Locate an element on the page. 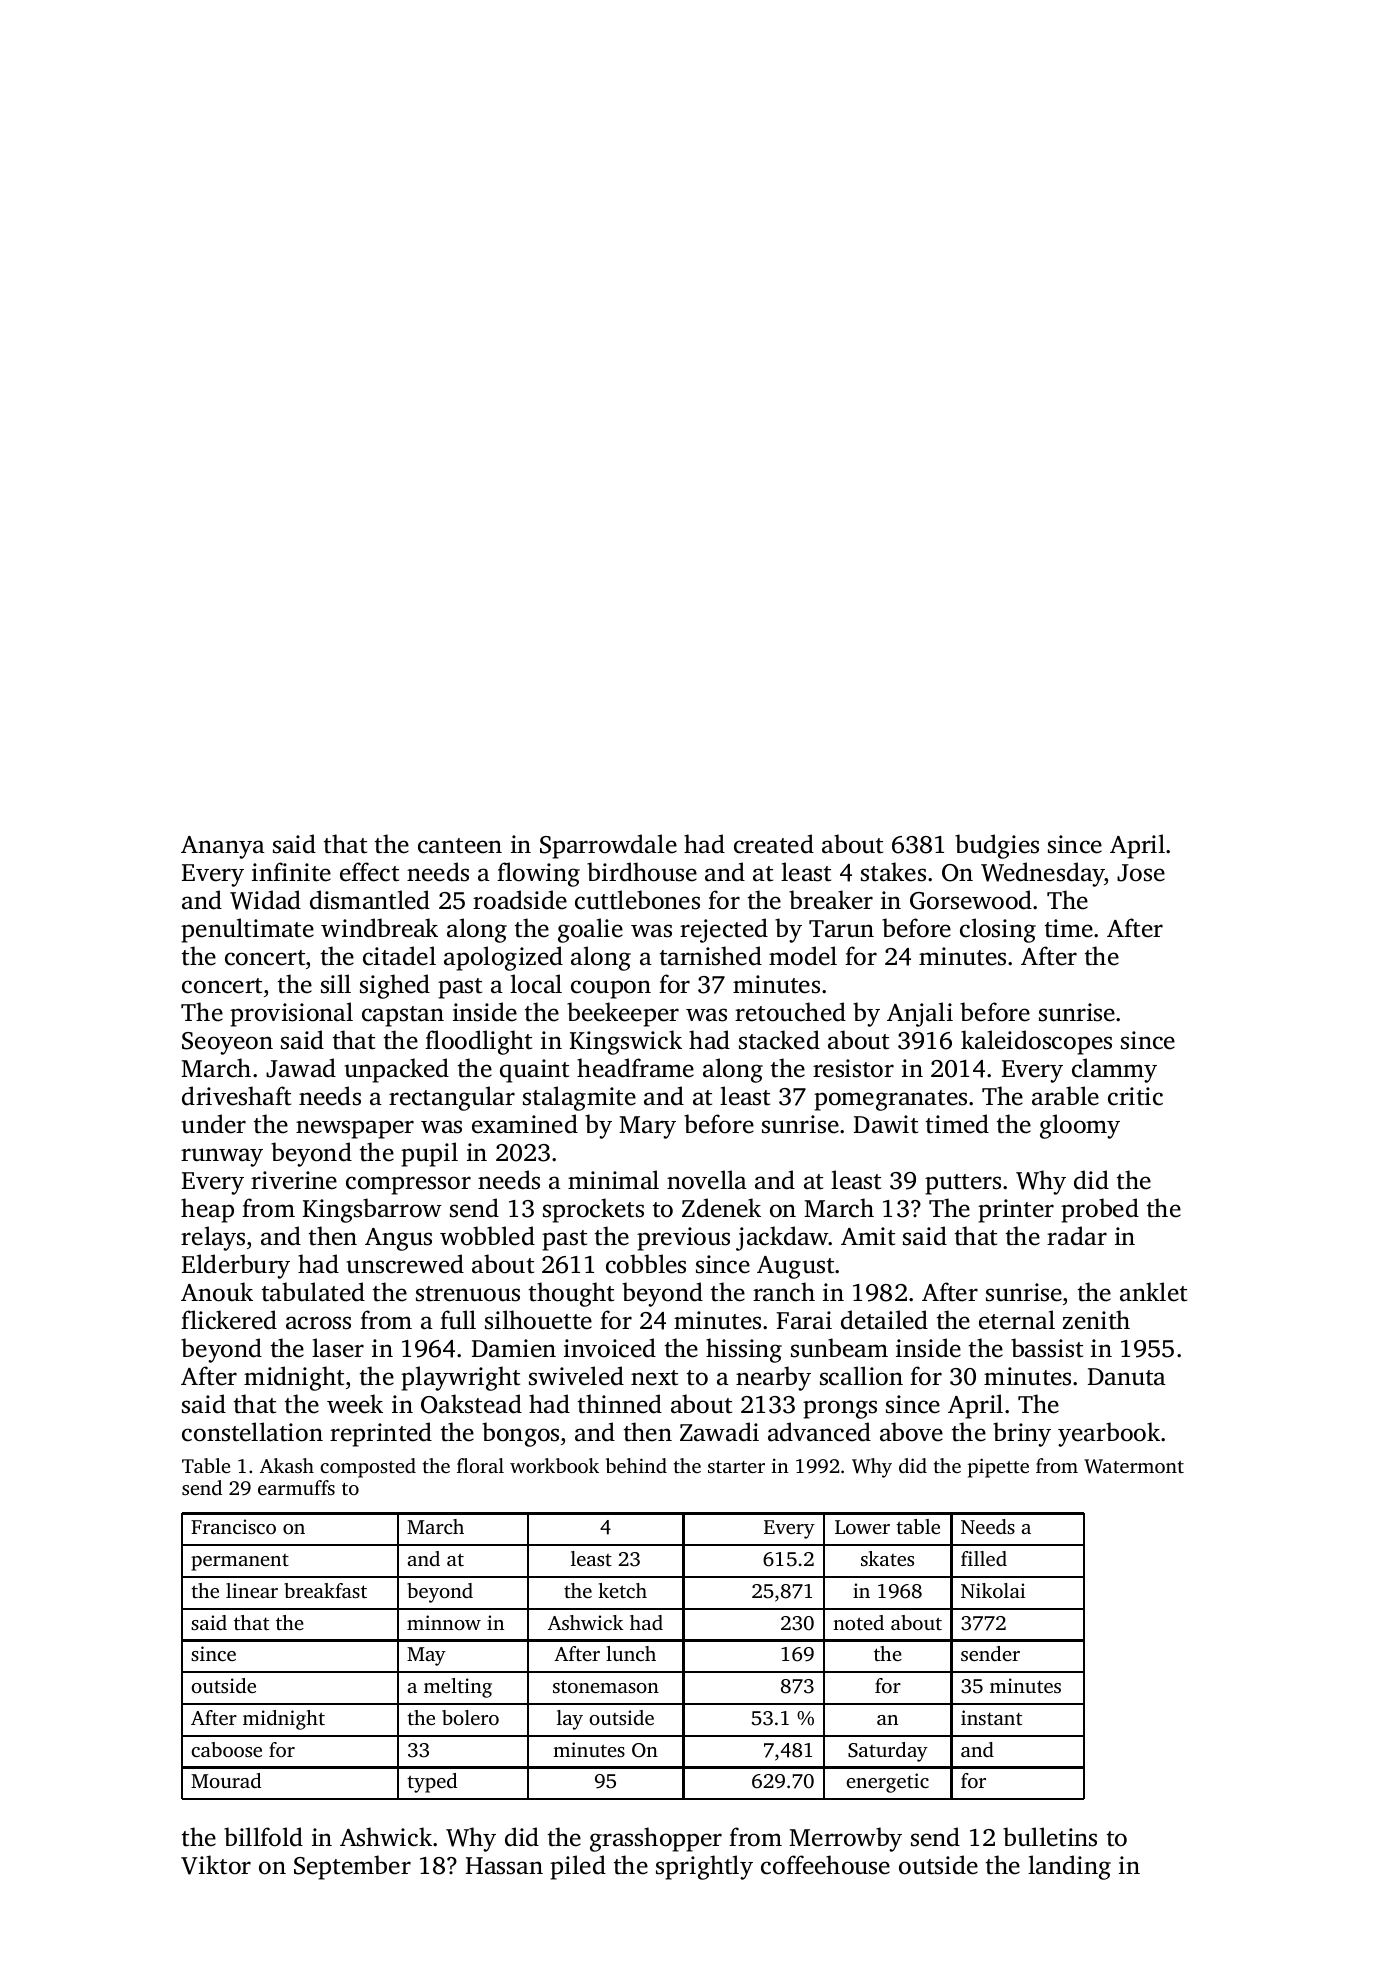 The width and height of the image is (1386, 1969). Mary is located at coordinates (647, 1127).
